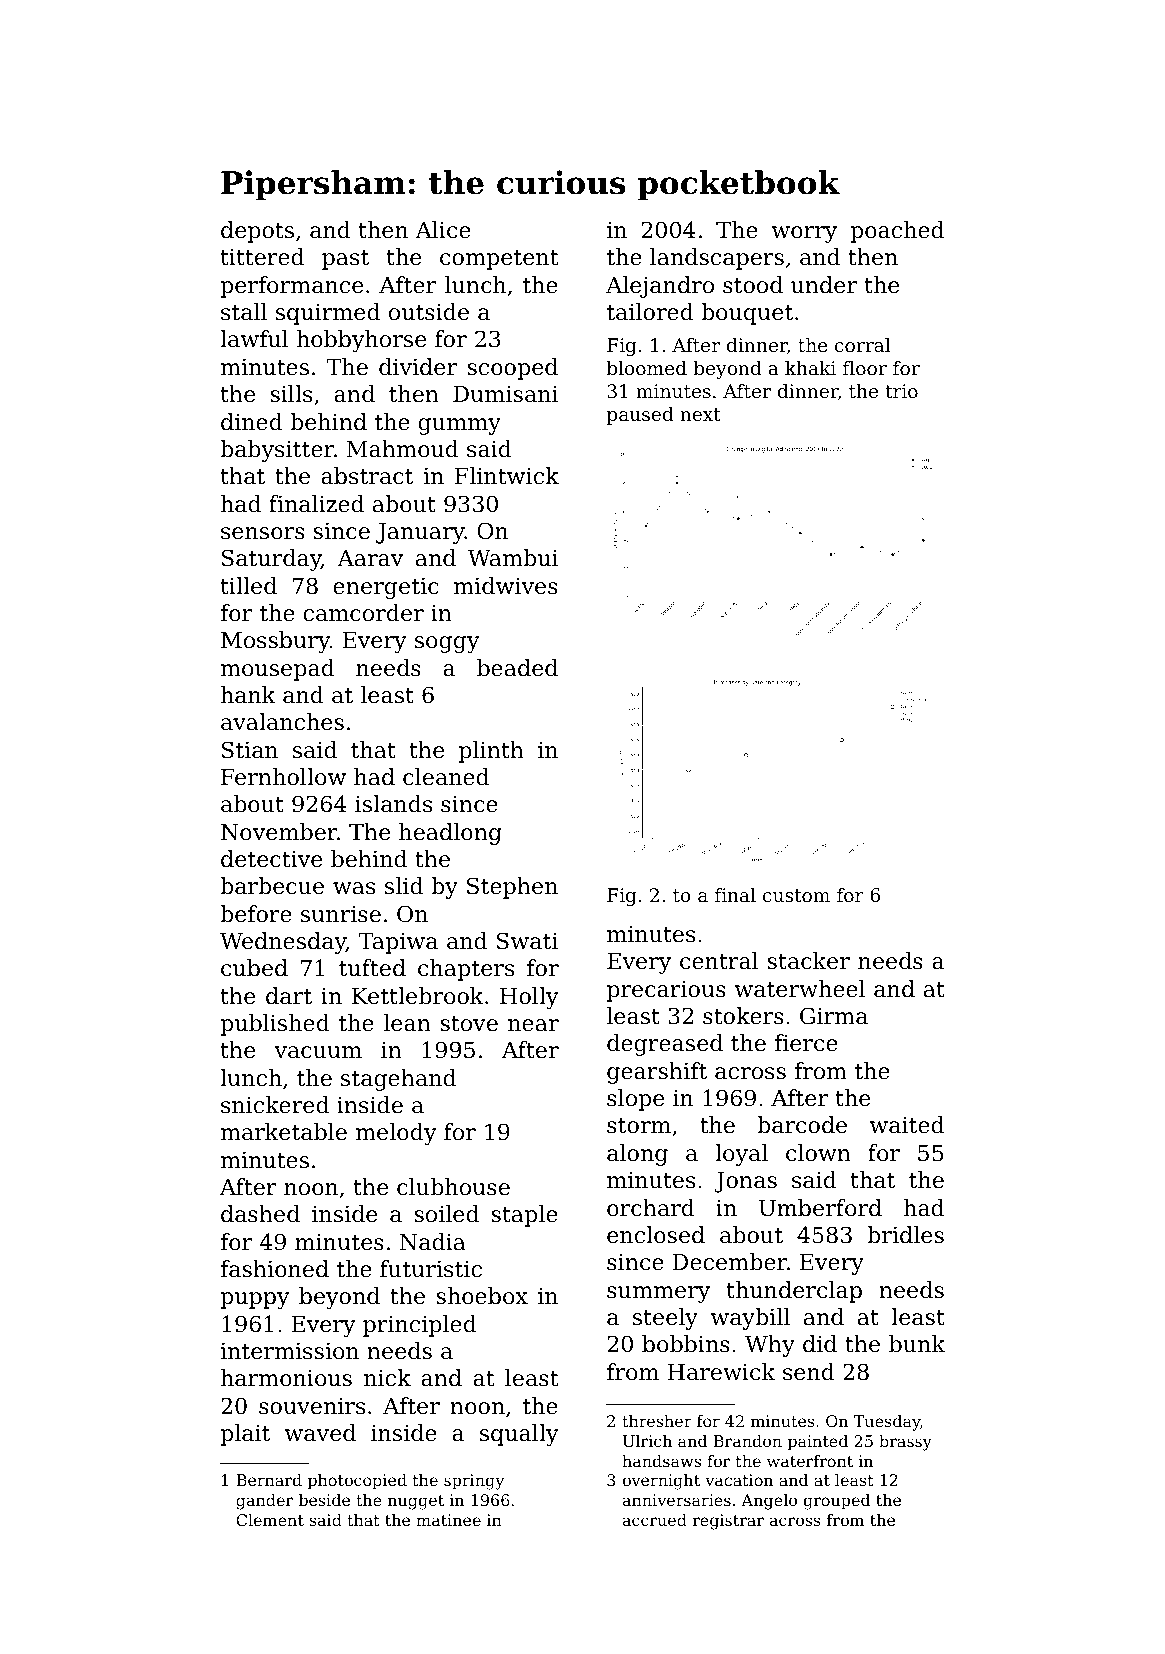 Image resolution: width=1165 pixels, height=1654 pixels. What do you see at coordinates (433, 1242) in the image?
I see `Nadia` at bounding box center [433, 1242].
